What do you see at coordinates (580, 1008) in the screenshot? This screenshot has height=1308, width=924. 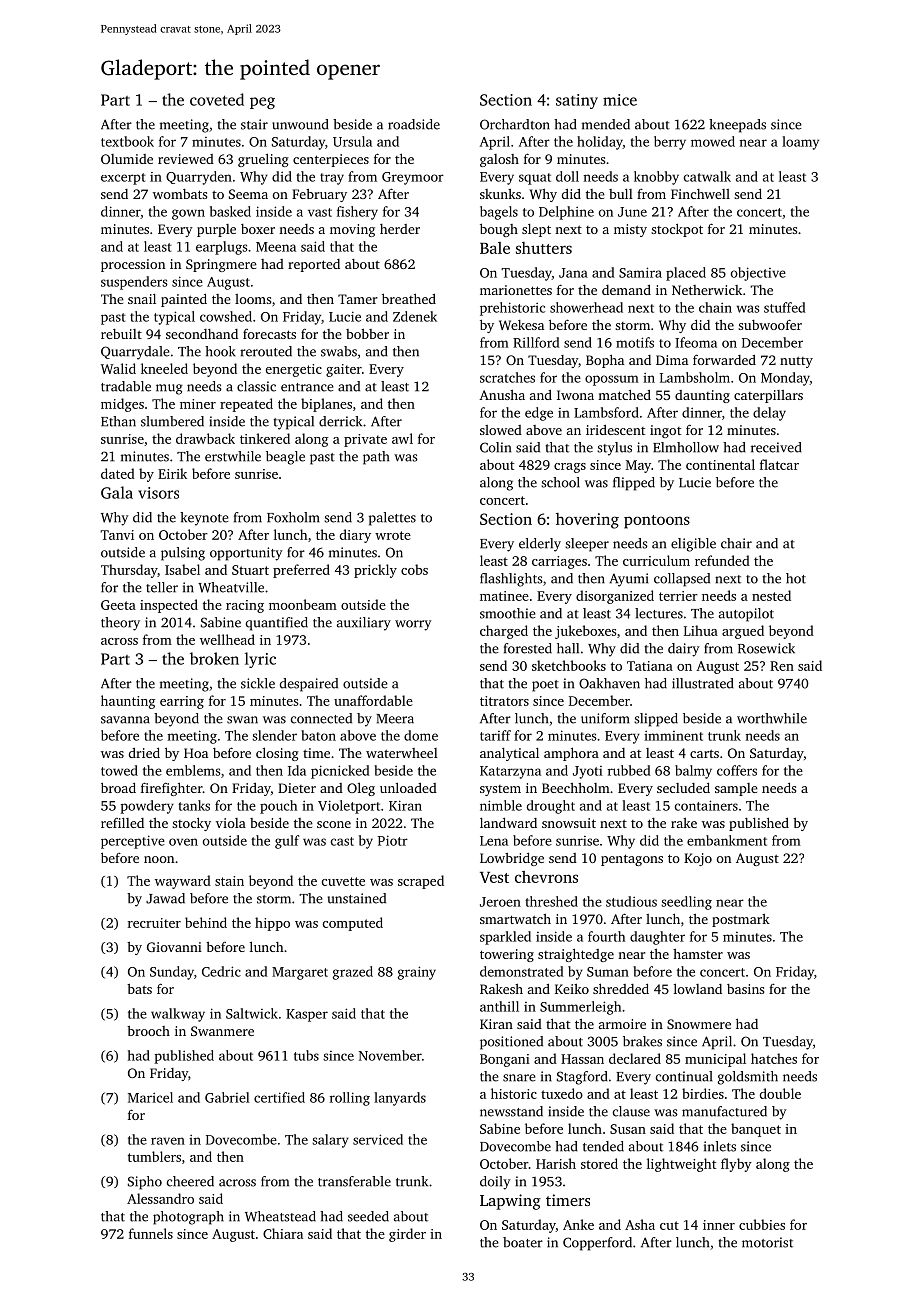 I see `Summerleigh` at bounding box center [580, 1008].
